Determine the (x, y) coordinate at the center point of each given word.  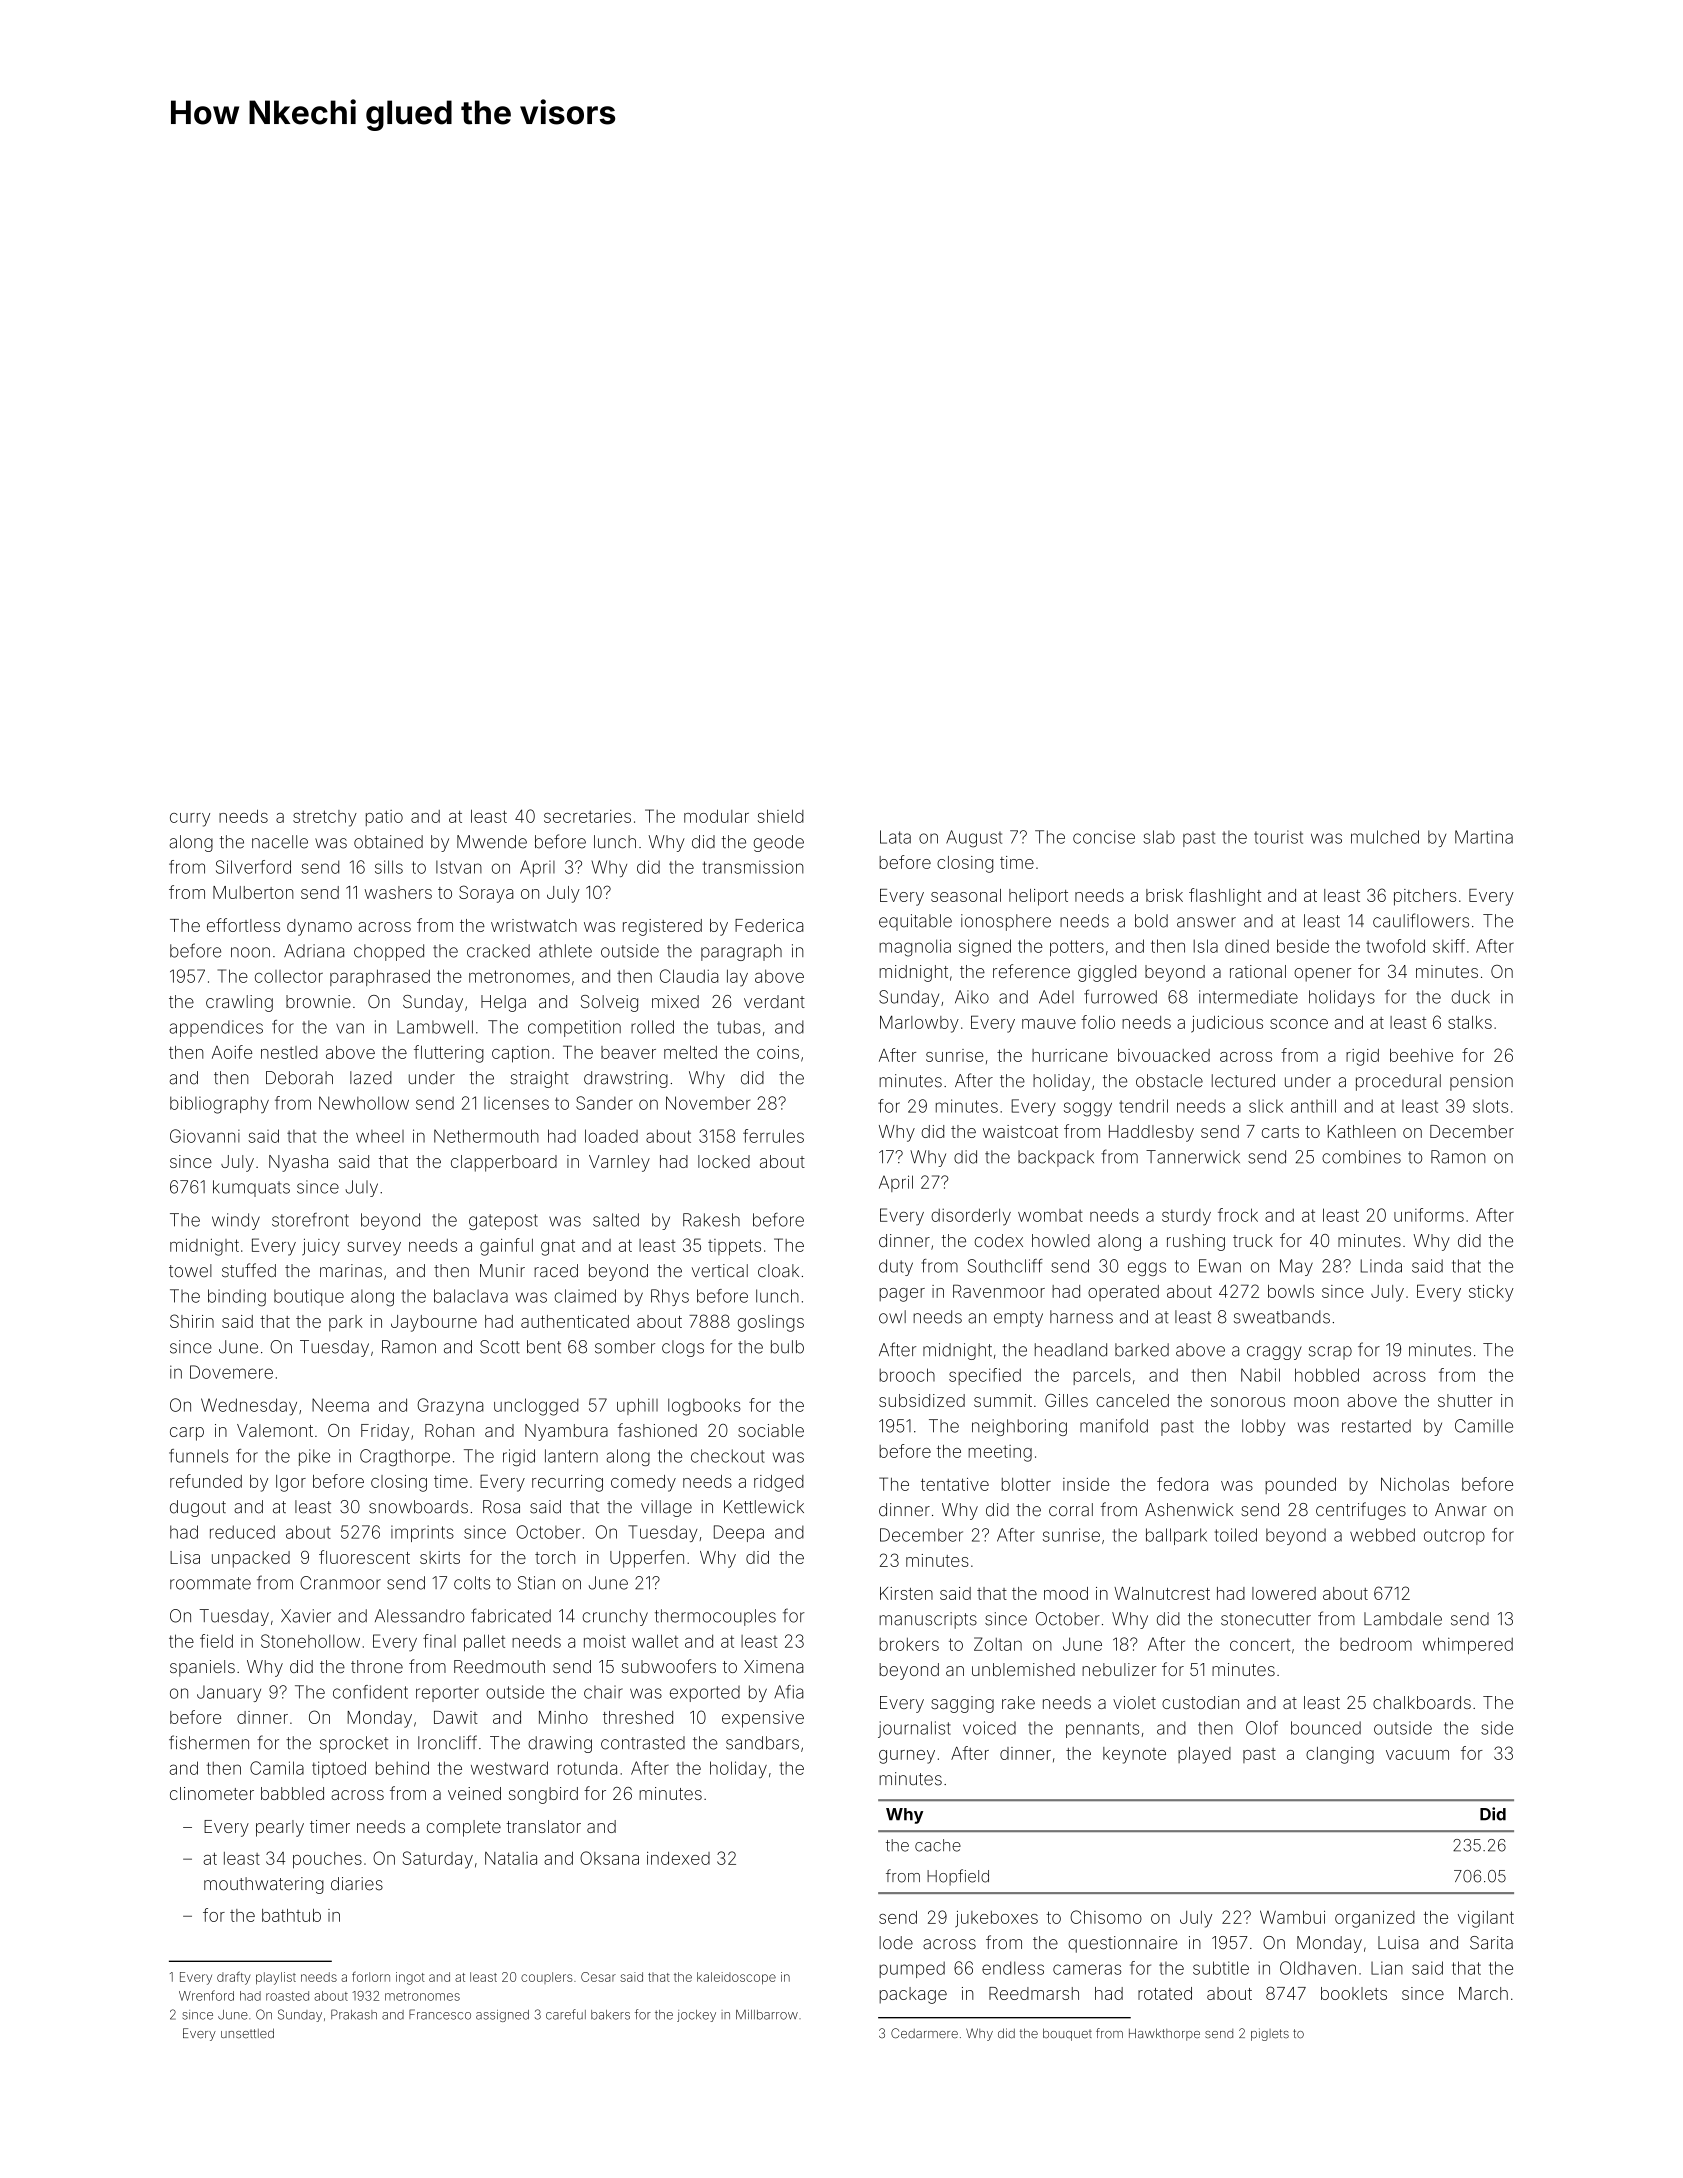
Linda (1381, 1266)
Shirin (192, 1321)
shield (781, 816)
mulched (1385, 837)
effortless (243, 925)
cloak (778, 1271)
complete (464, 1828)
